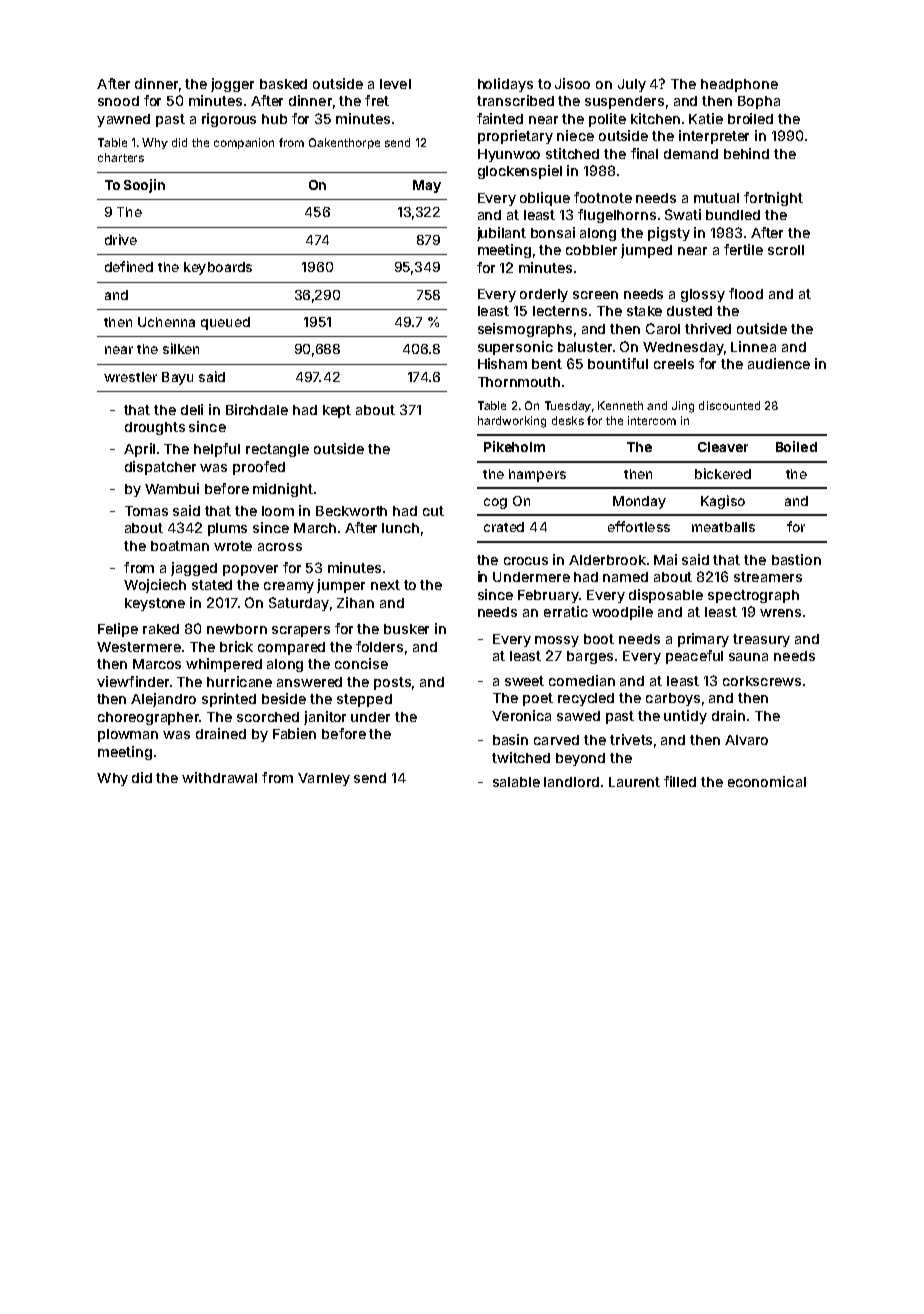  I want to click on May, so click(427, 186).
